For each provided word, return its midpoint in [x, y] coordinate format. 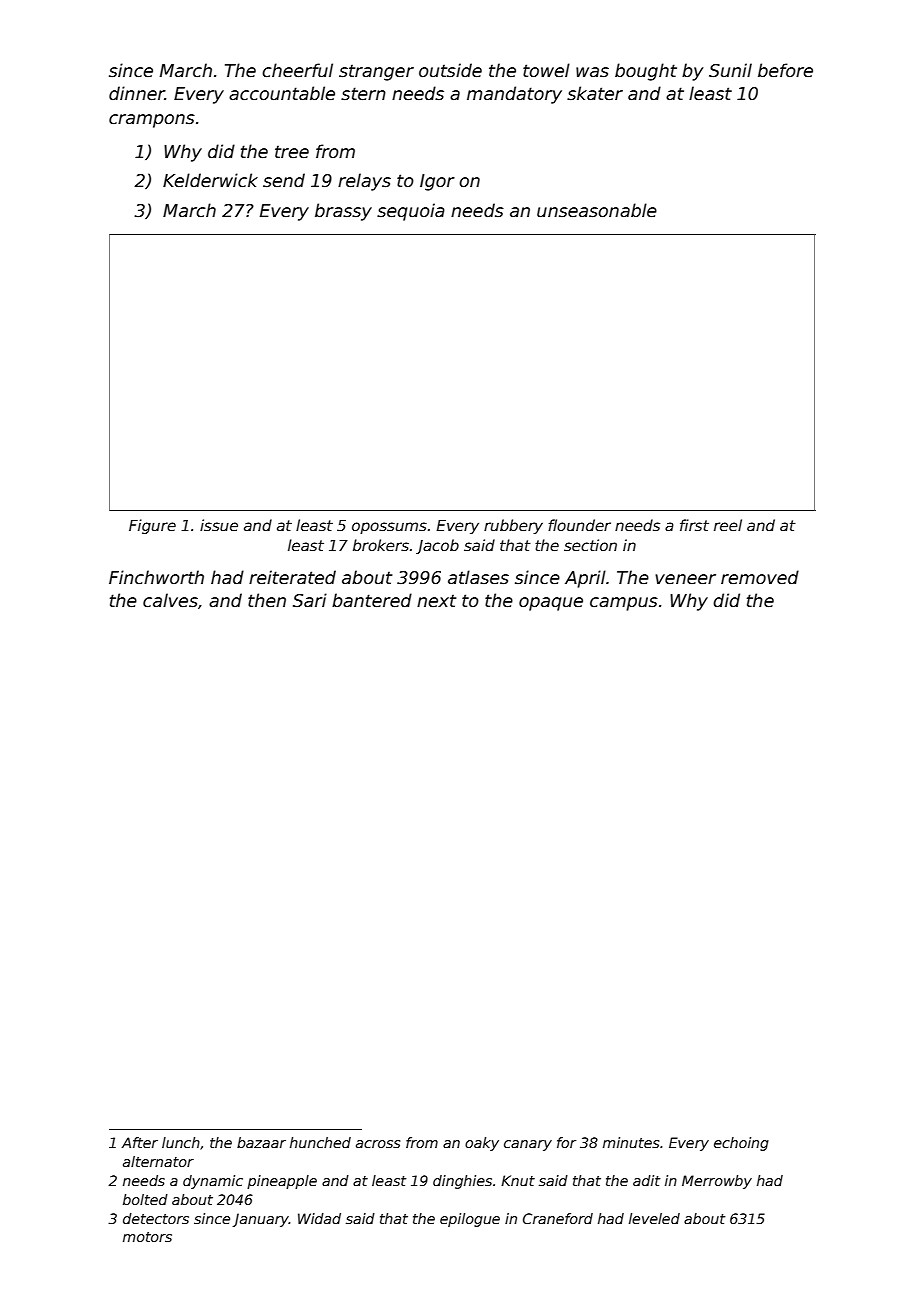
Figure [152, 526]
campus [624, 604]
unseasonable [597, 210]
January [260, 1220]
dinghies [462, 1182]
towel [546, 70]
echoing [741, 1144]
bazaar [261, 1142]
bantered [372, 600]
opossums [389, 528]
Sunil [730, 70]
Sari [310, 600]
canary [528, 1145]
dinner [137, 93]
